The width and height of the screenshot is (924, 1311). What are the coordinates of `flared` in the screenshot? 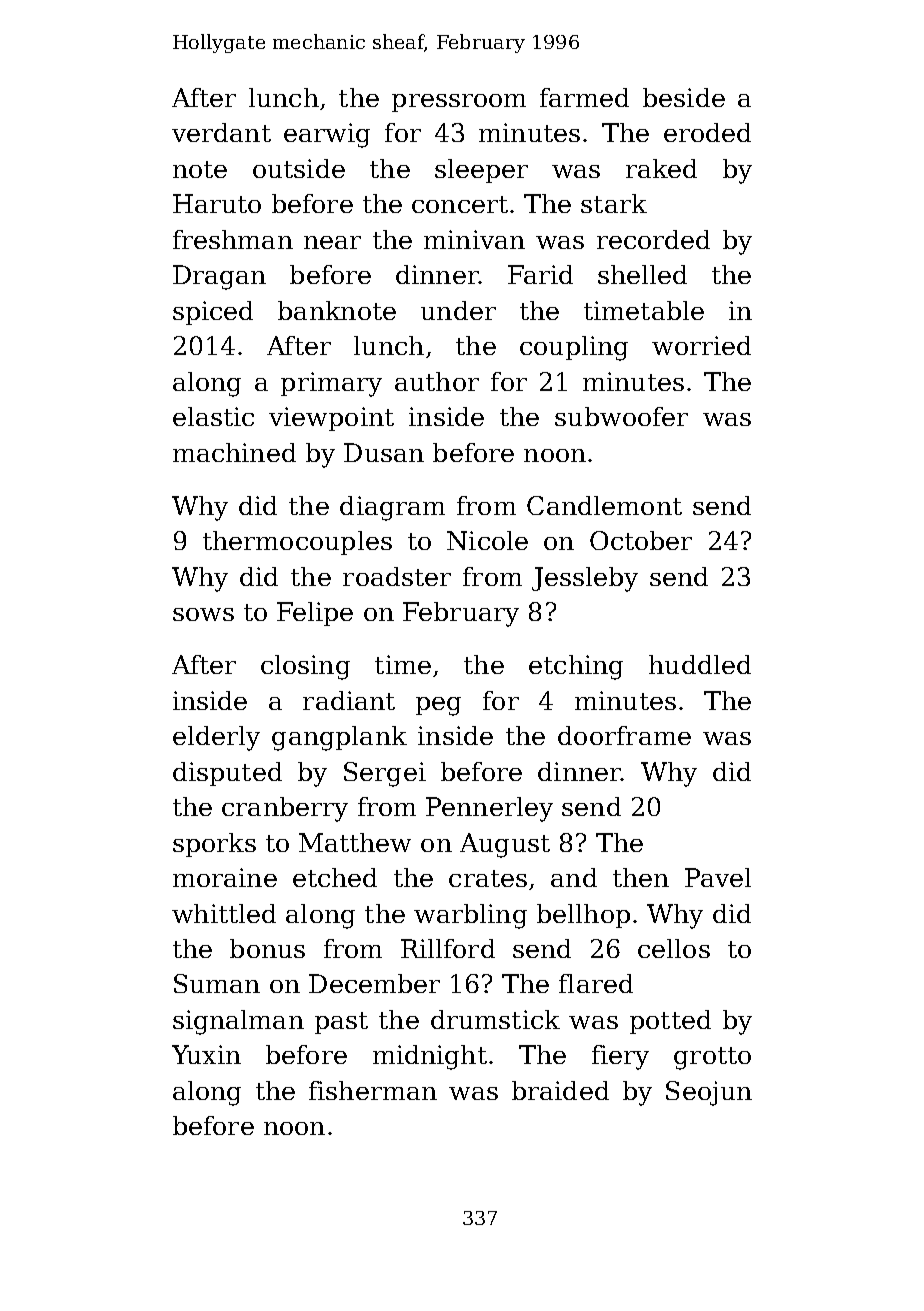 It's located at (596, 983).
